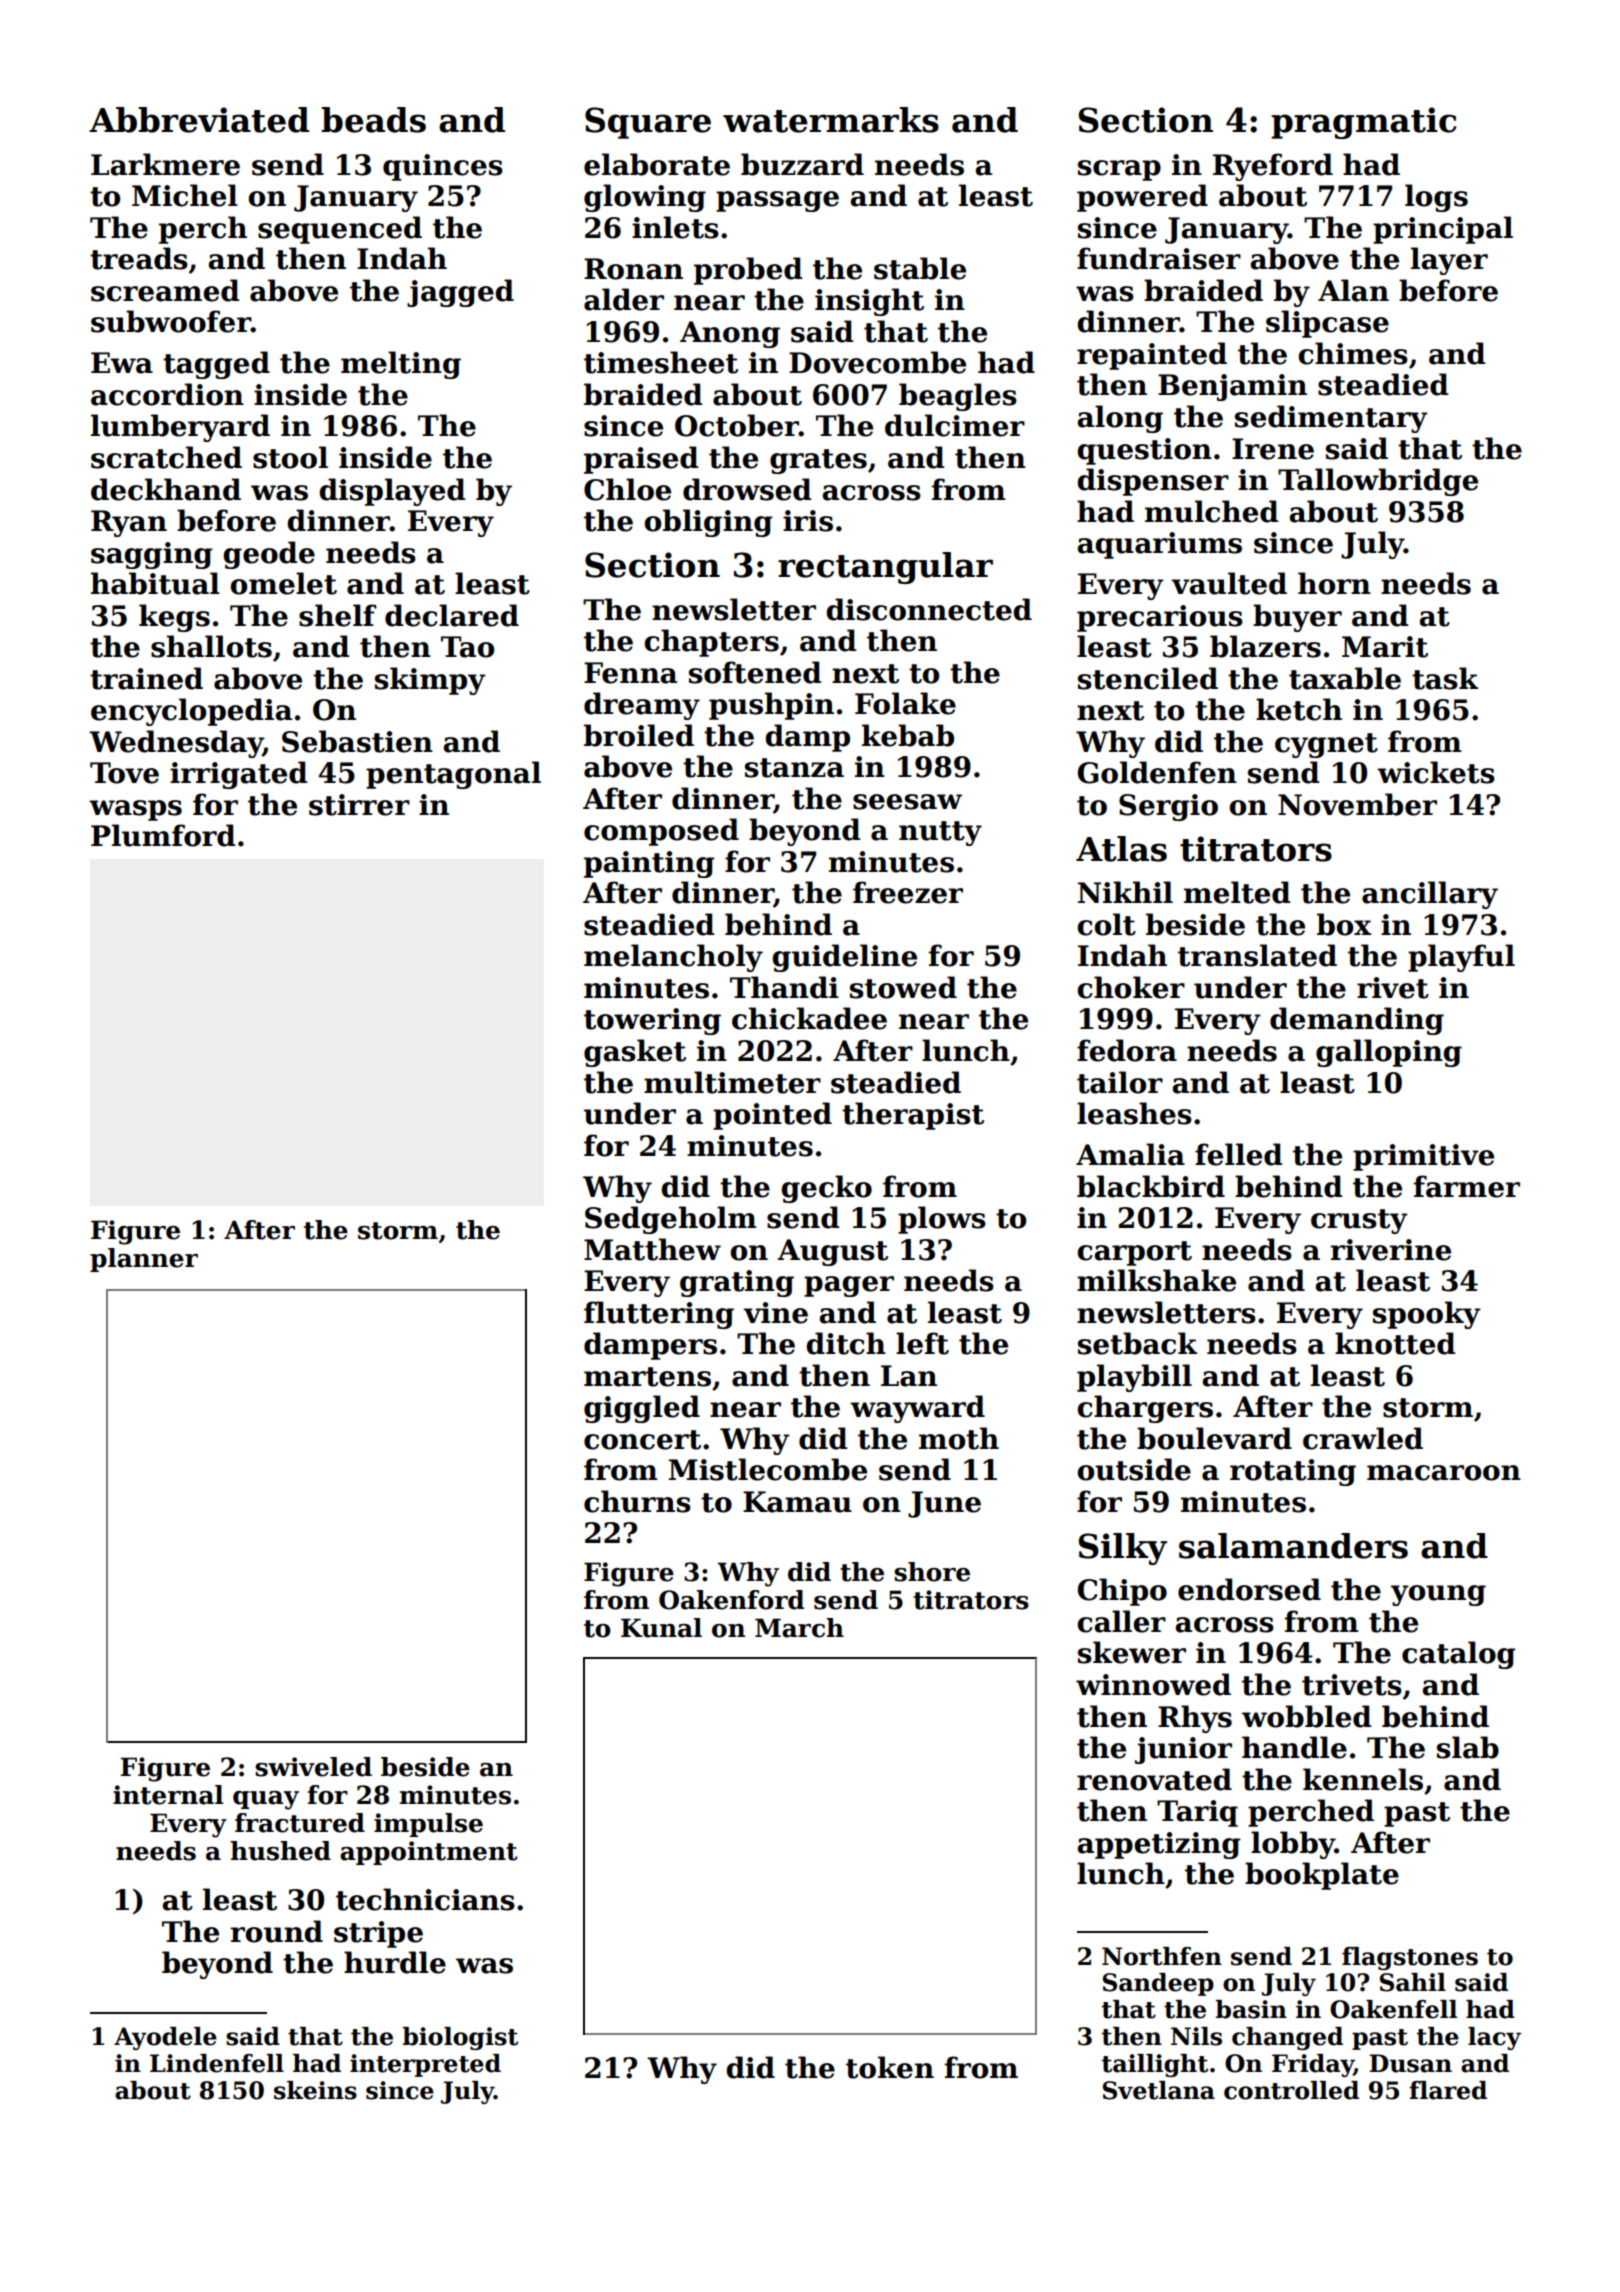  What do you see at coordinates (144, 1260) in the page?
I see `planner` at bounding box center [144, 1260].
